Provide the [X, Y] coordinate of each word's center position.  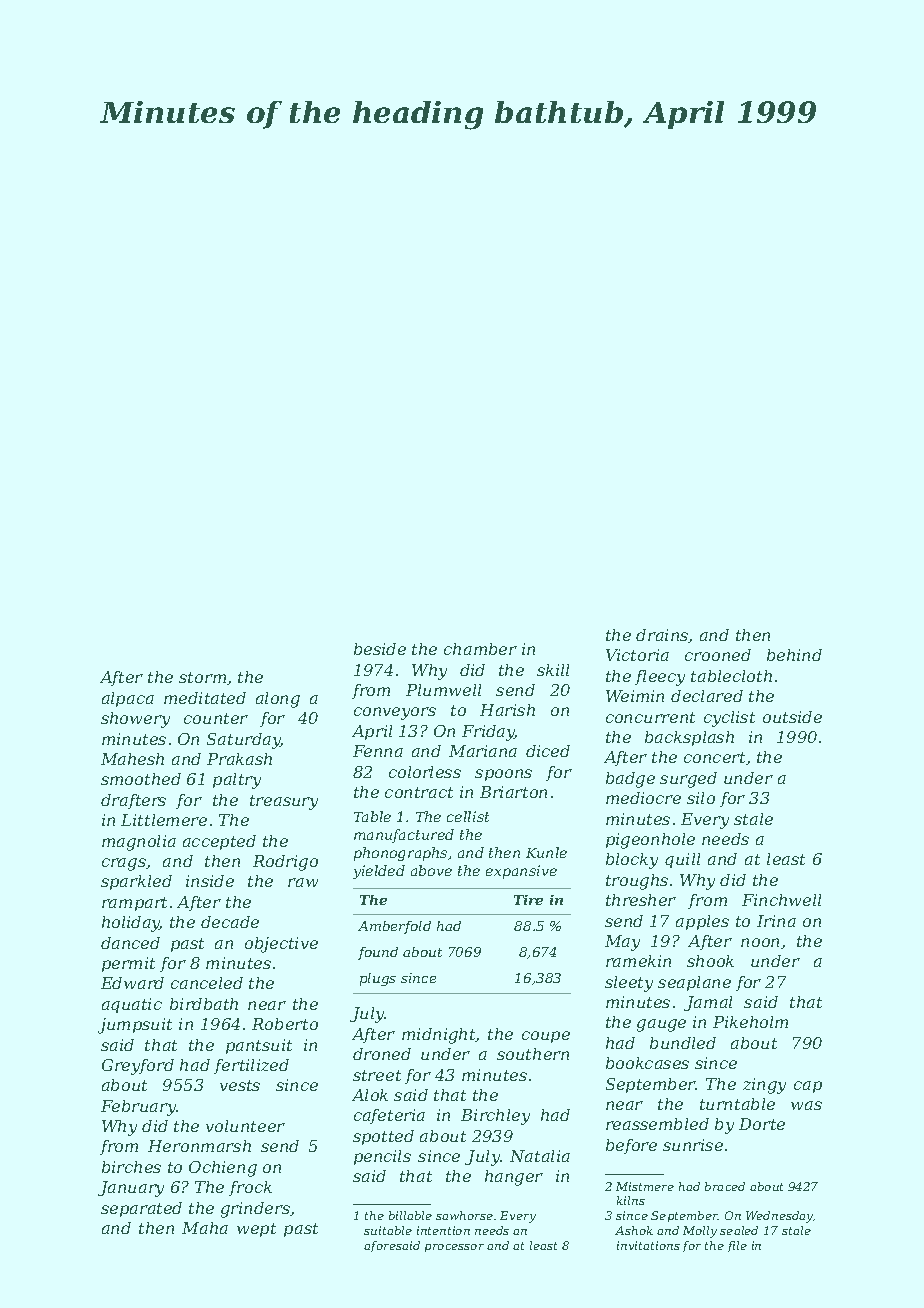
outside [792, 717]
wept [256, 1230]
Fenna [378, 751]
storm [202, 677]
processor [454, 1248]
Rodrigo [285, 863]
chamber [480, 649]
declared [707, 696]
